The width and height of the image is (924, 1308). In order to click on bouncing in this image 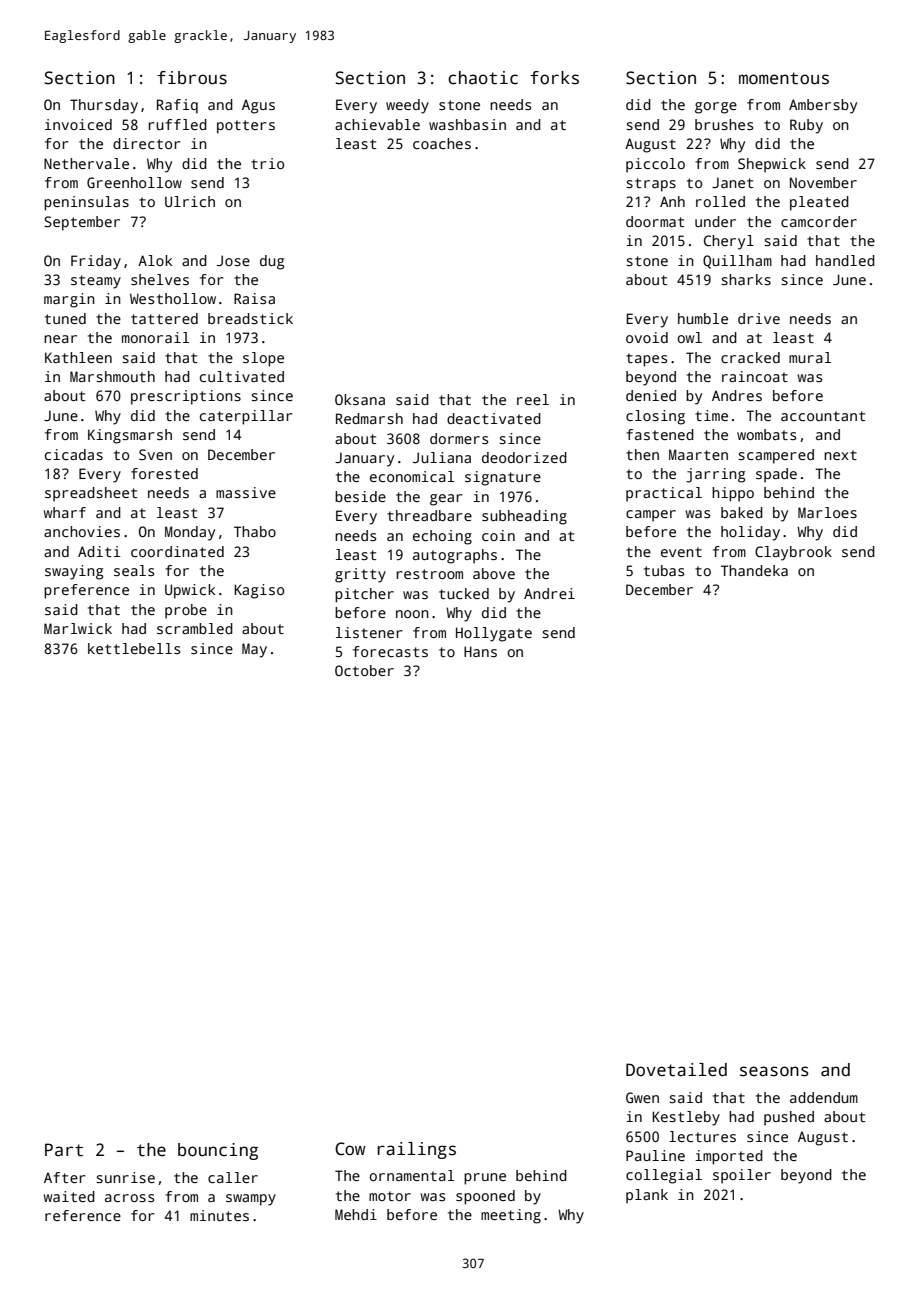, I will do `click(218, 1151)`.
